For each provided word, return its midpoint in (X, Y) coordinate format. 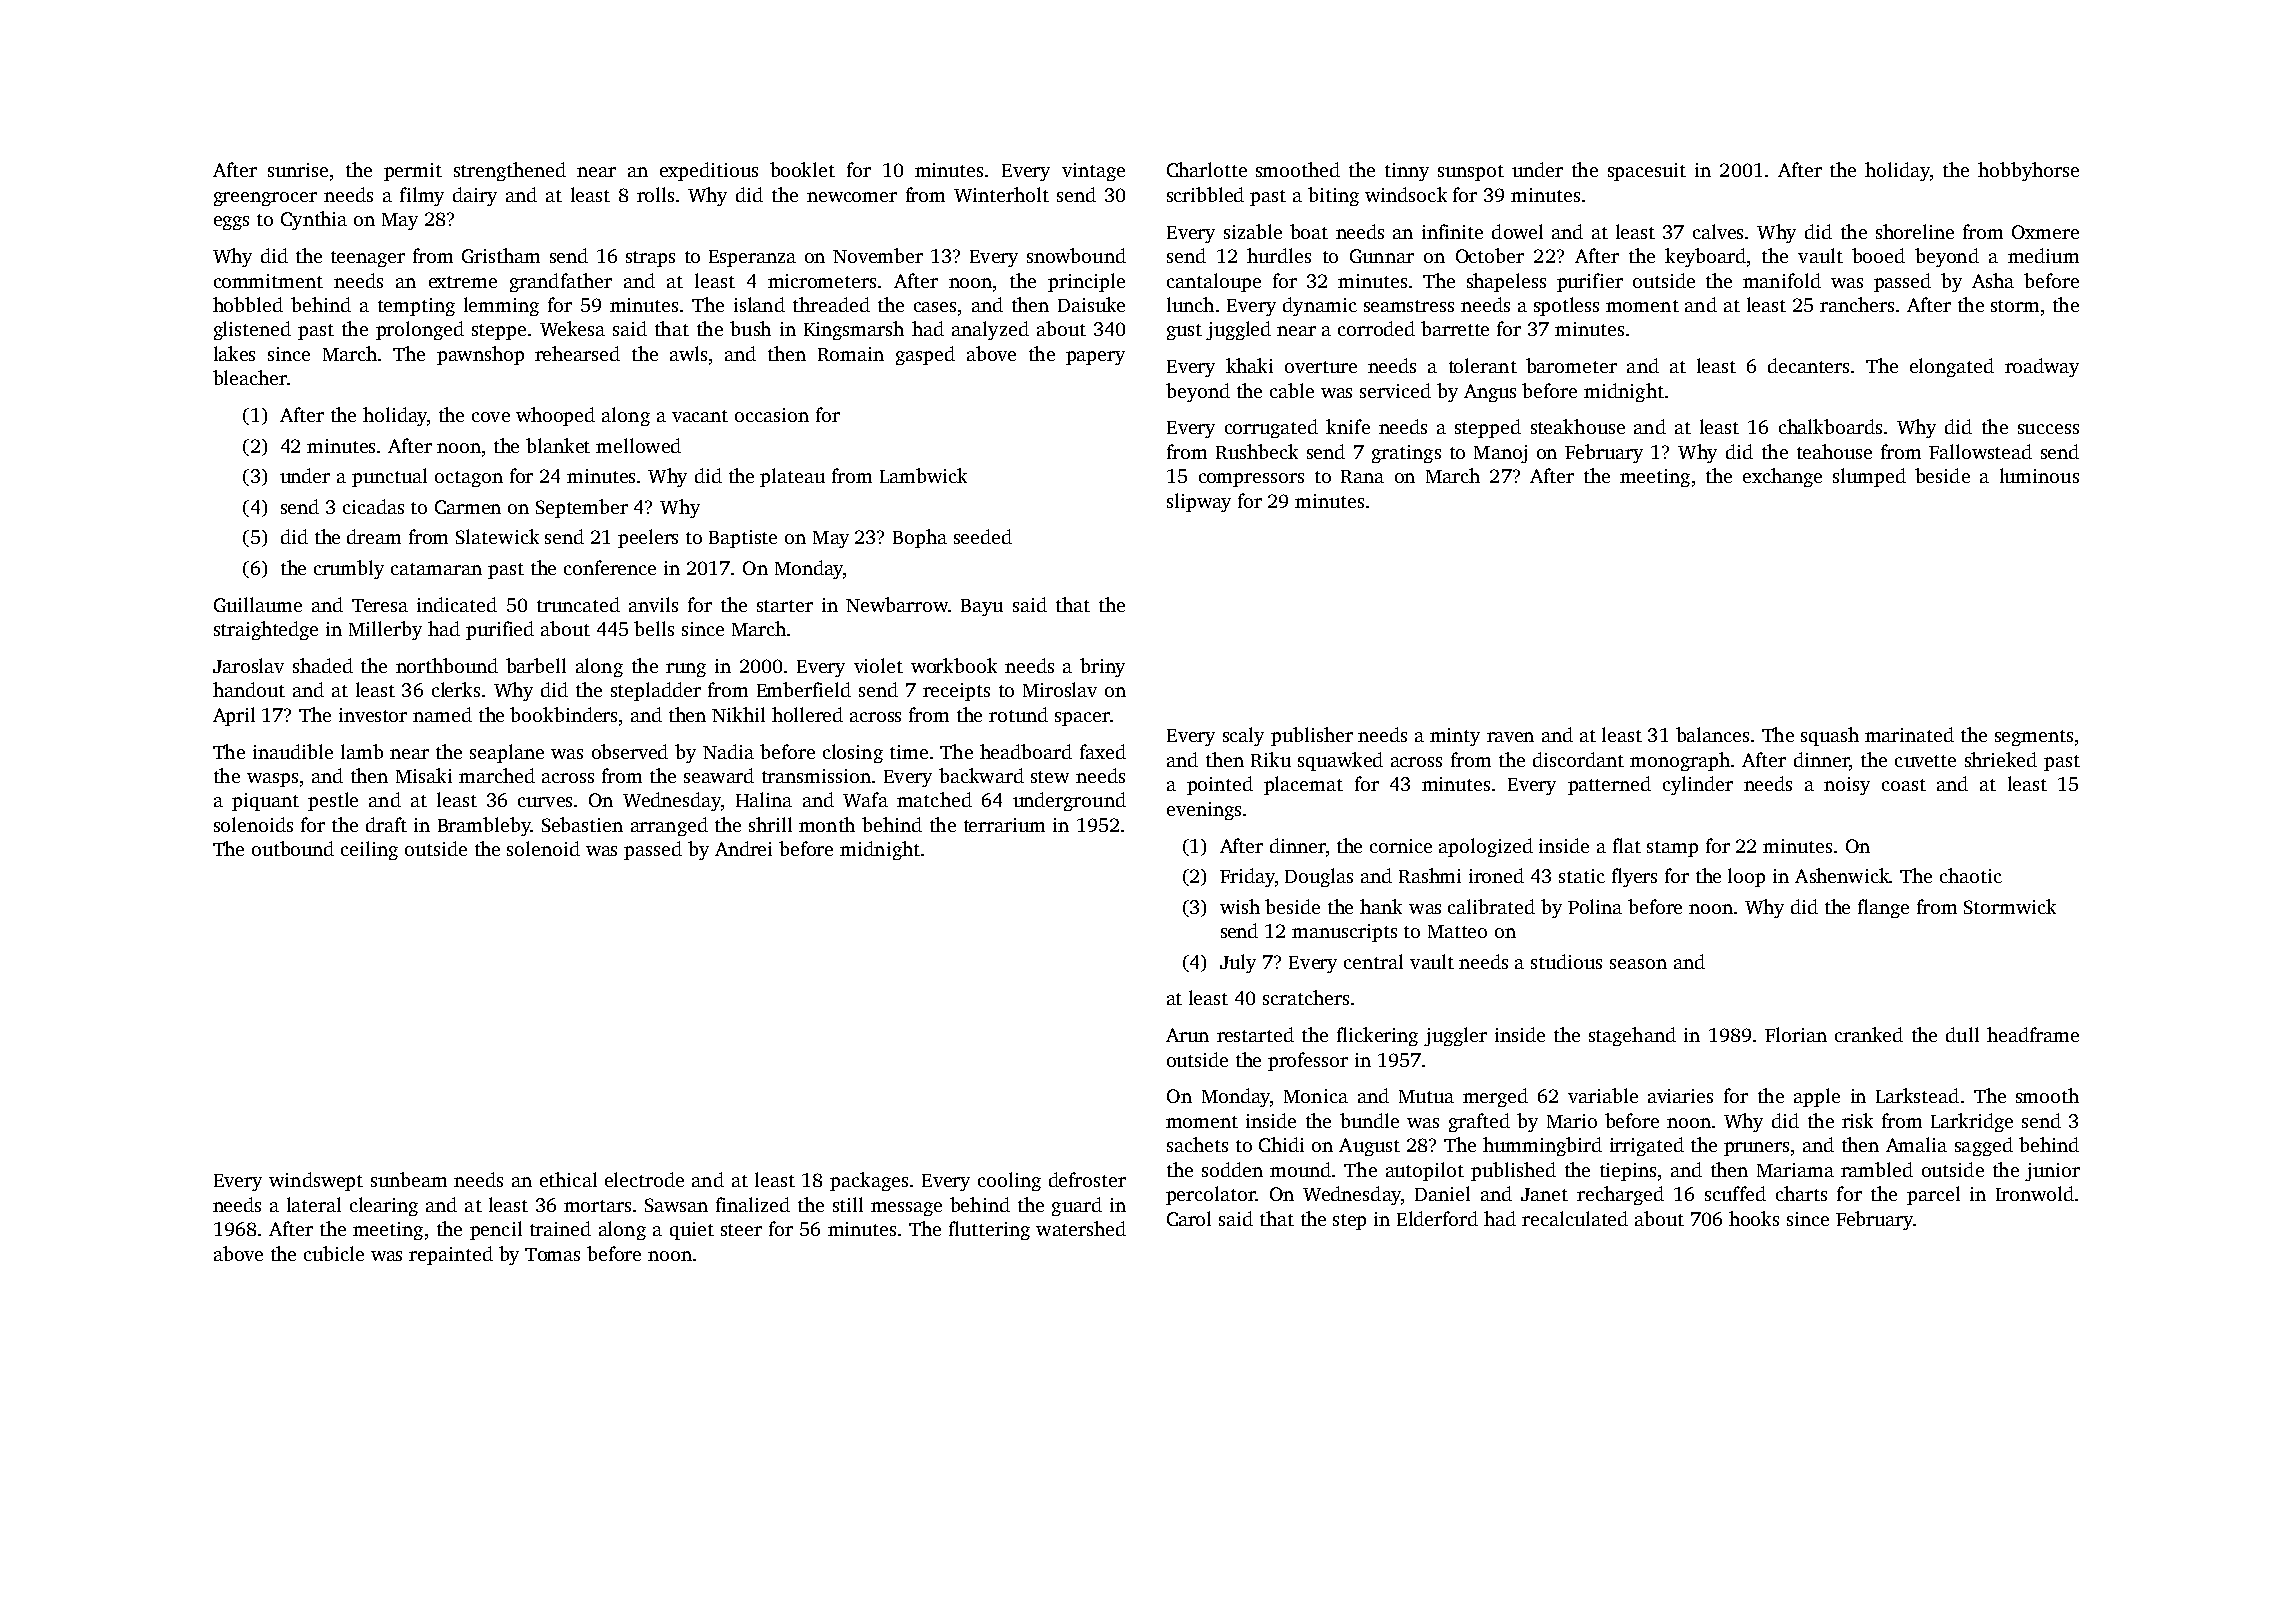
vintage (1093, 172)
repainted (451, 1255)
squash (1830, 736)
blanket (558, 445)
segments (2034, 738)
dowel (1517, 231)
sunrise (298, 170)
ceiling (369, 850)
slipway (1199, 502)
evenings (1204, 811)
